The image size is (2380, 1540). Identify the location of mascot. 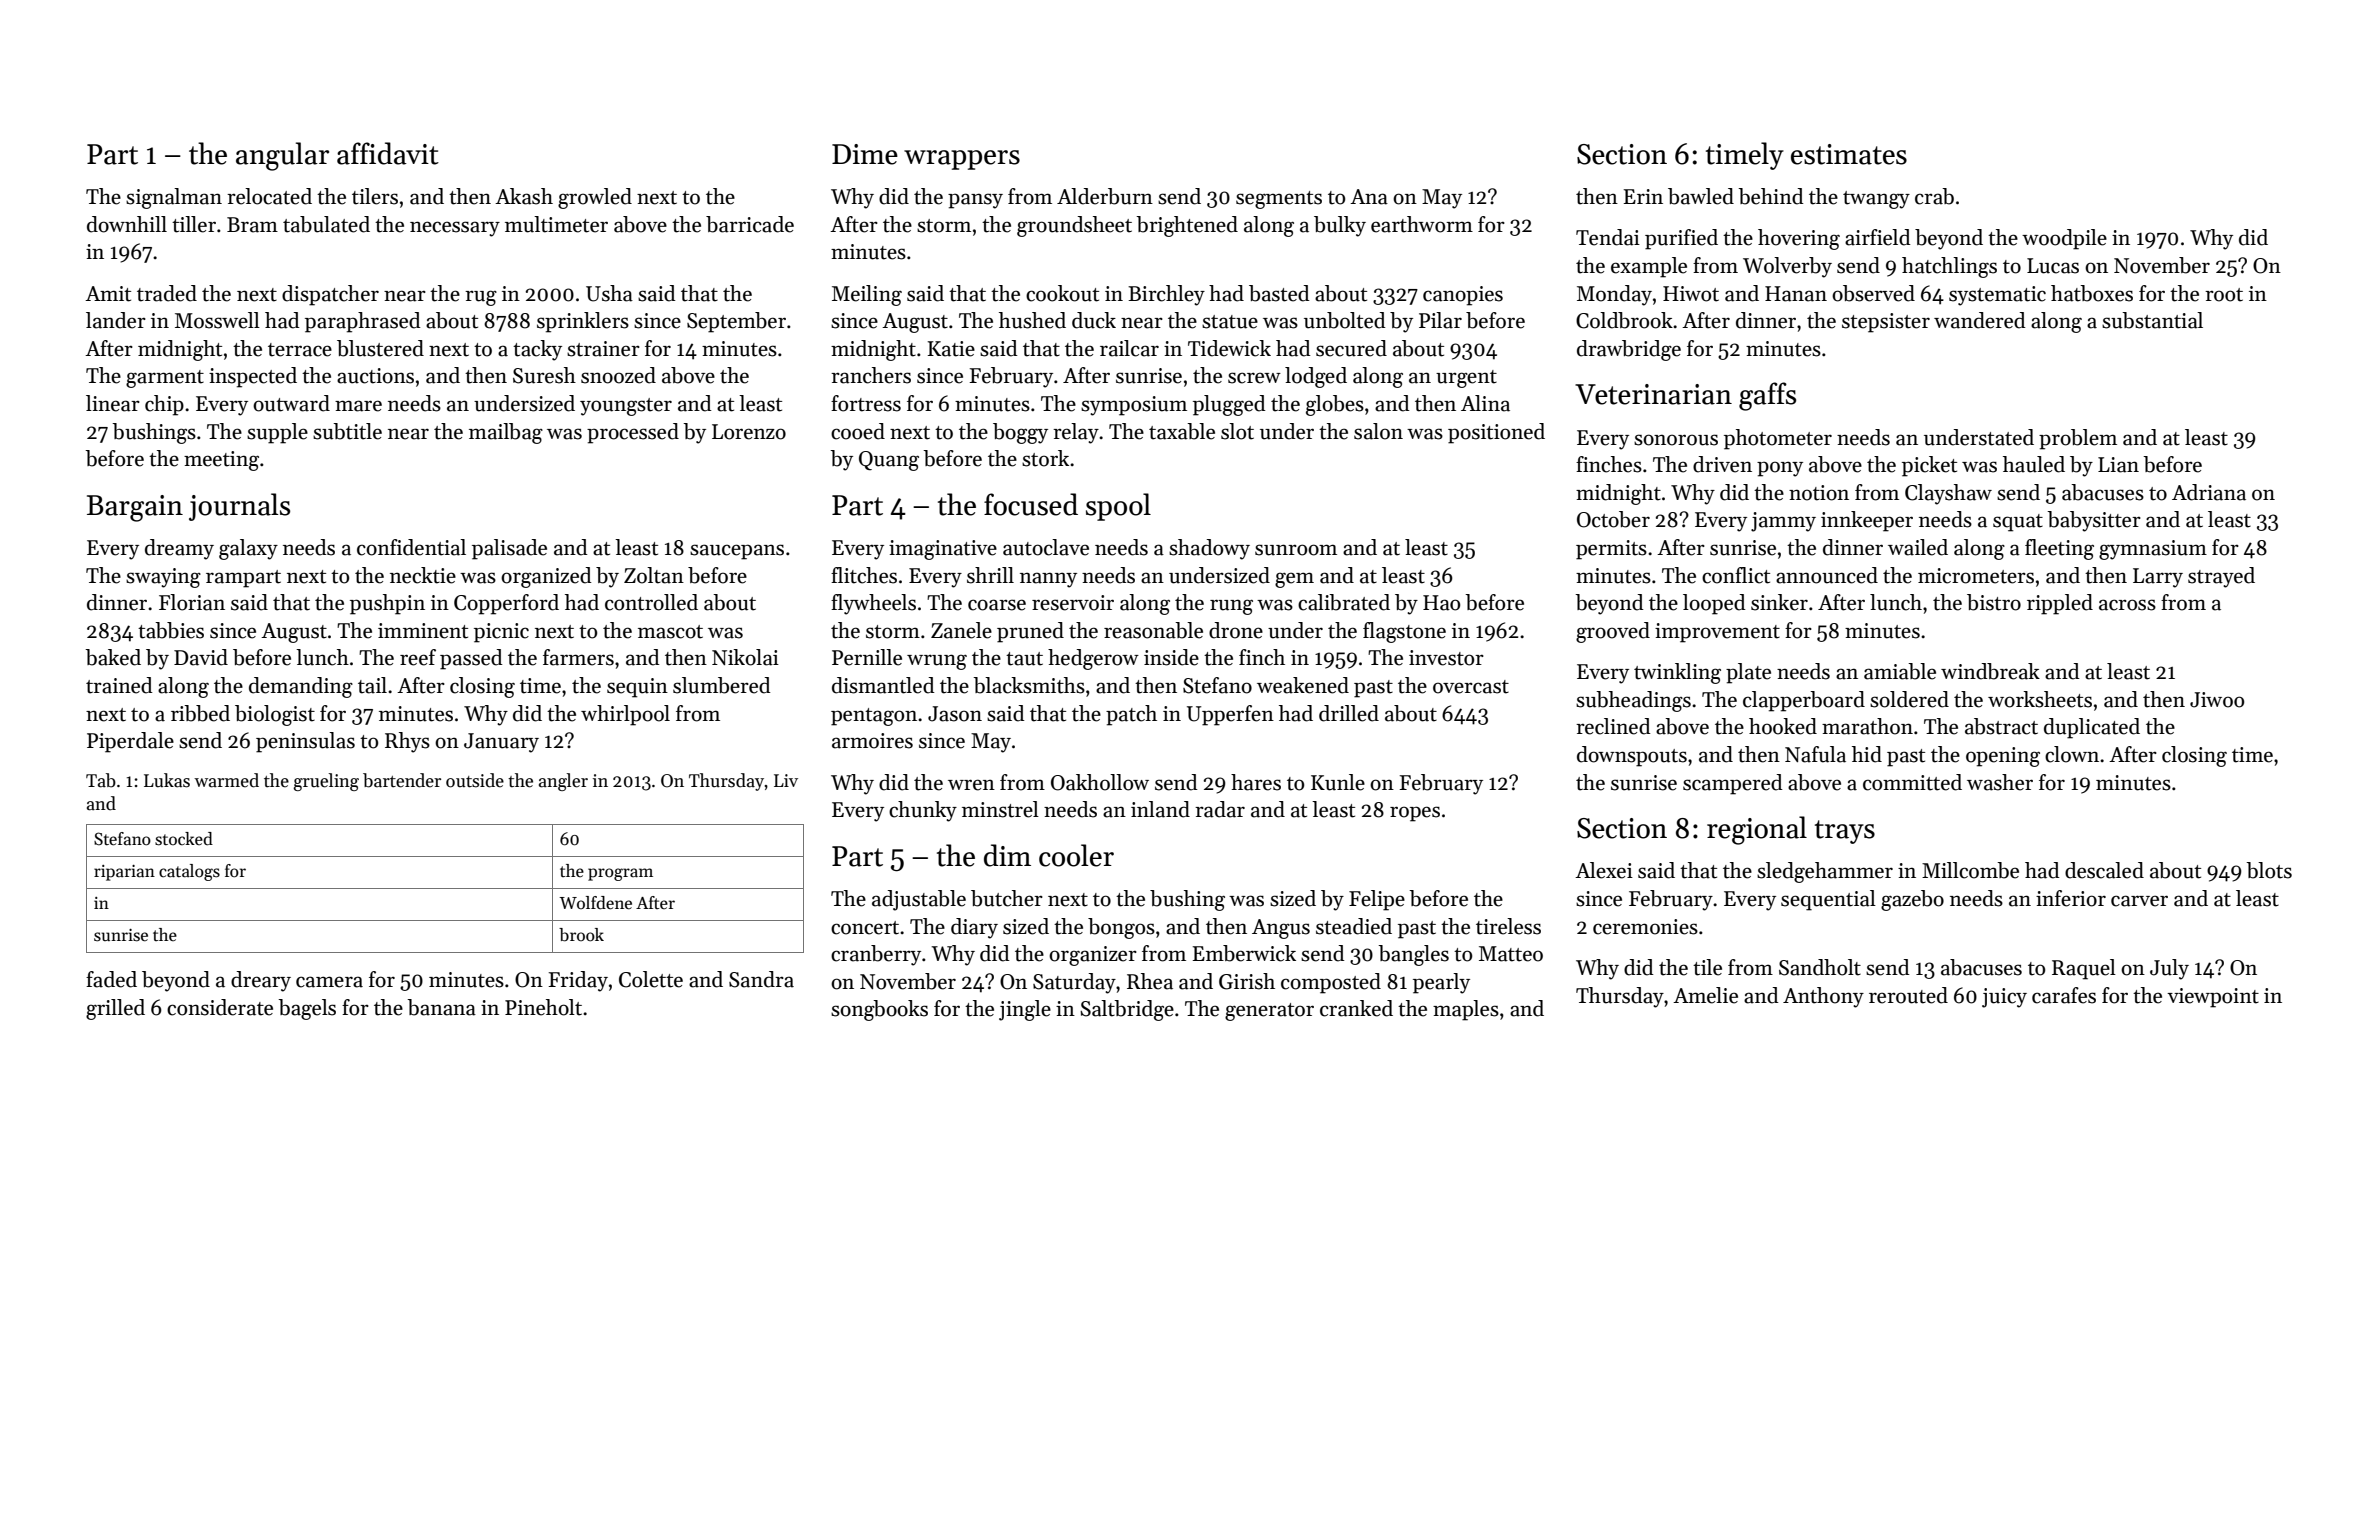
(670, 632).
